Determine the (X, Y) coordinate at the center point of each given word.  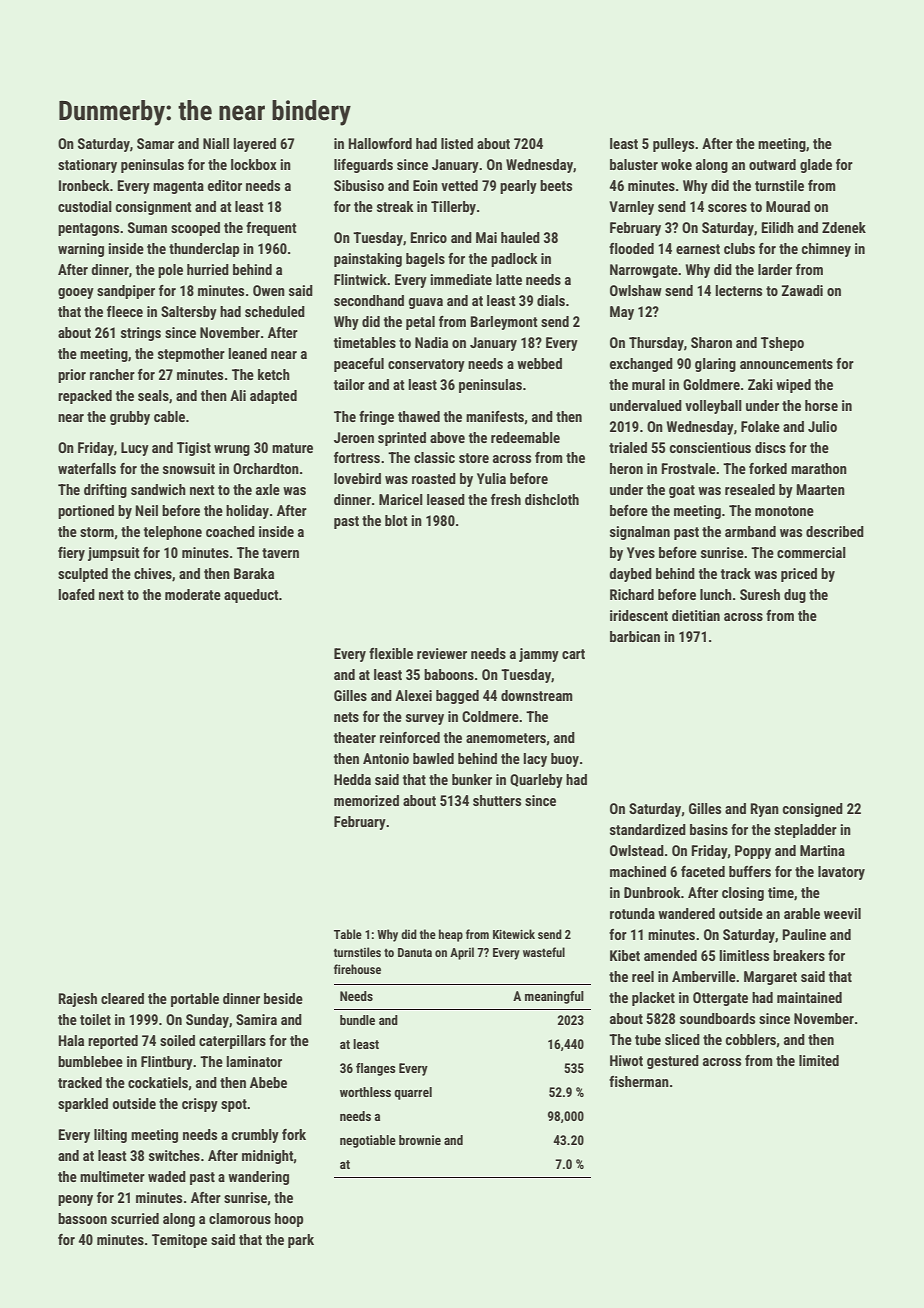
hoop (289, 1220)
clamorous (240, 1218)
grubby (130, 418)
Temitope (179, 1241)
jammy (539, 655)
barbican (635, 636)
